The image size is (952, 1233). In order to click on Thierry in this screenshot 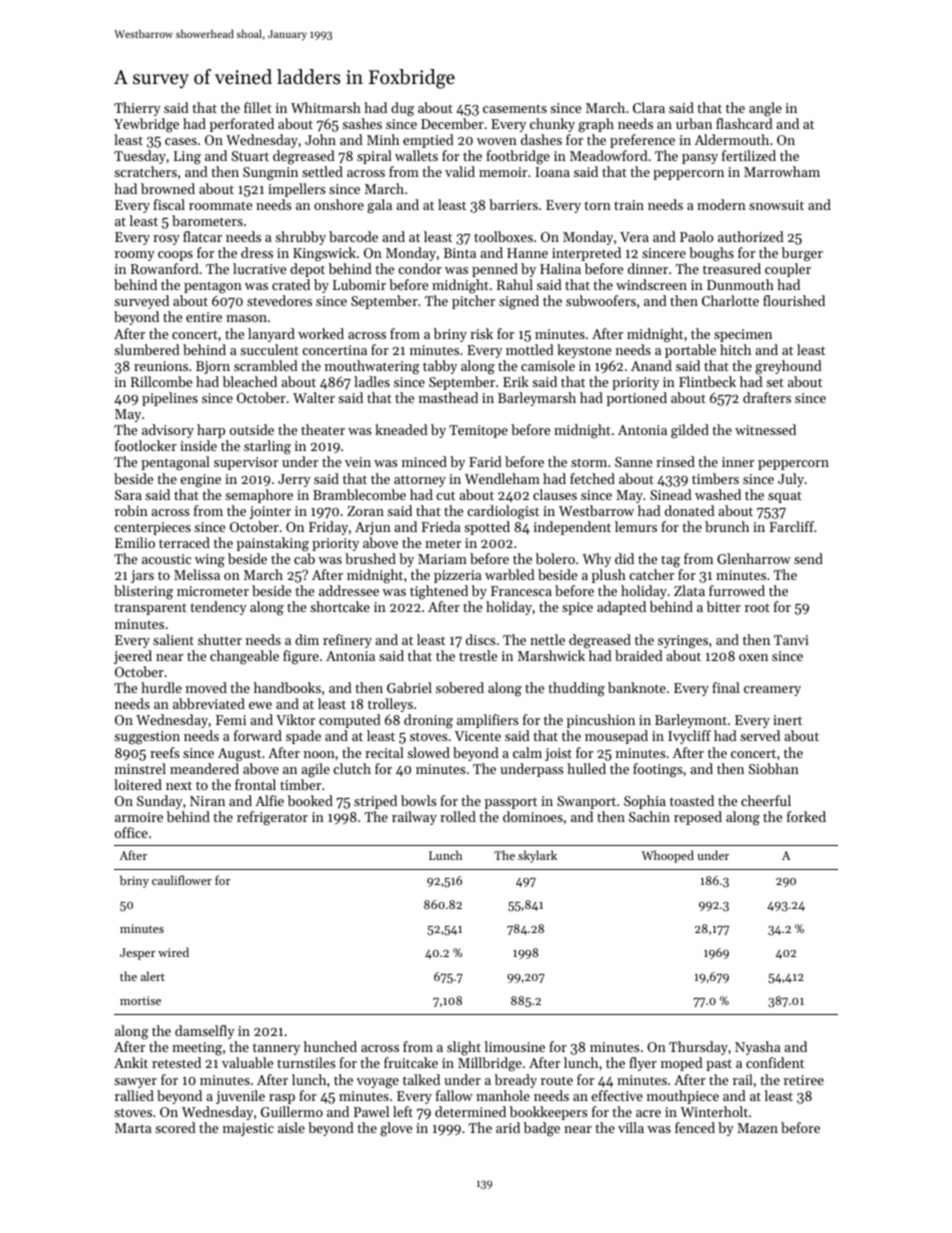, I will do `click(137, 109)`.
